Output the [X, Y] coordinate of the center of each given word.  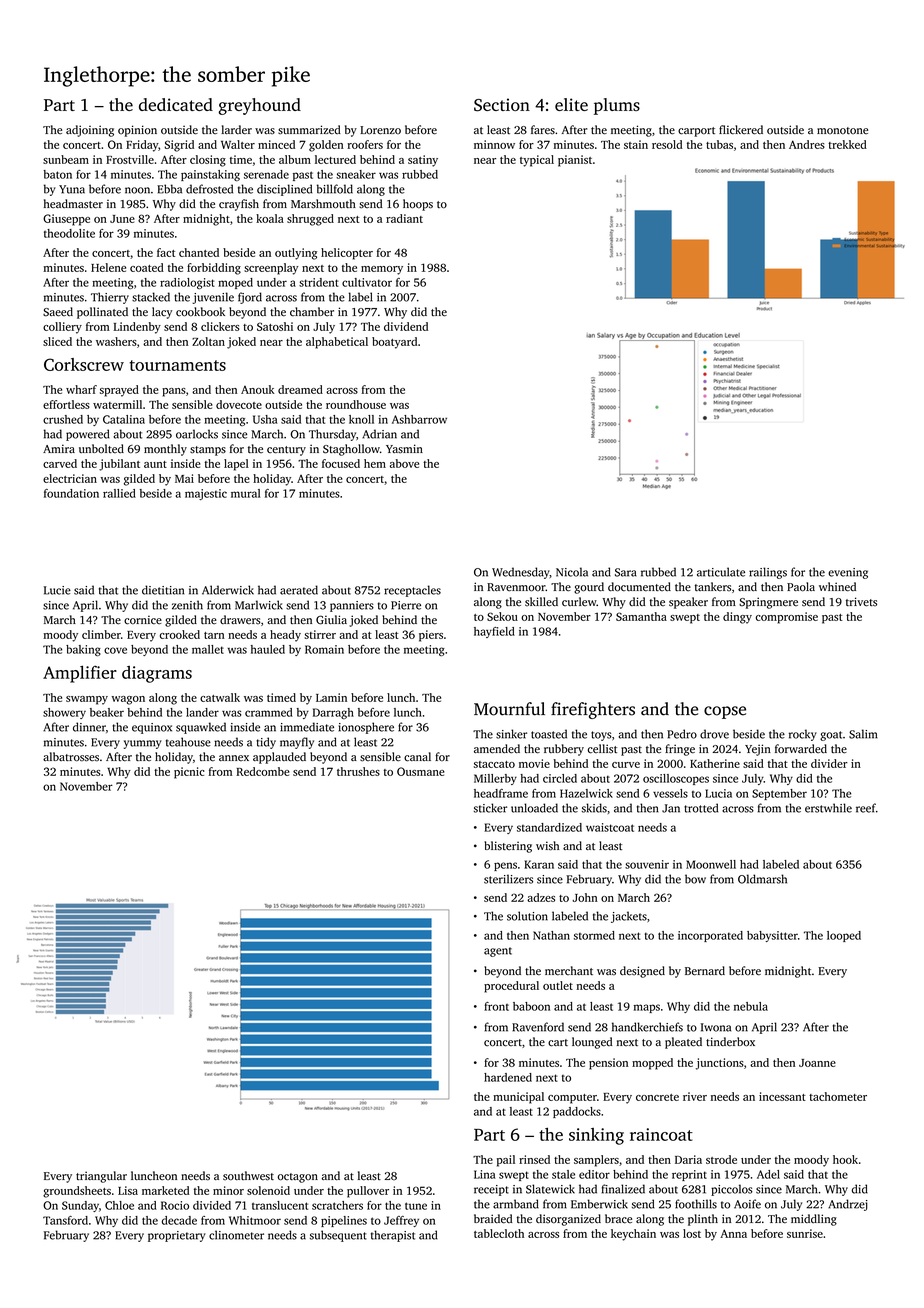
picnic [189, 773]
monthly [165, 450]
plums [617, 106]
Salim [863, 734]
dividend [406, 326]
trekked [847, 144]
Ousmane [421, 771]
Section [502, 105]
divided [212, 1205]
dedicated [176, 104]
